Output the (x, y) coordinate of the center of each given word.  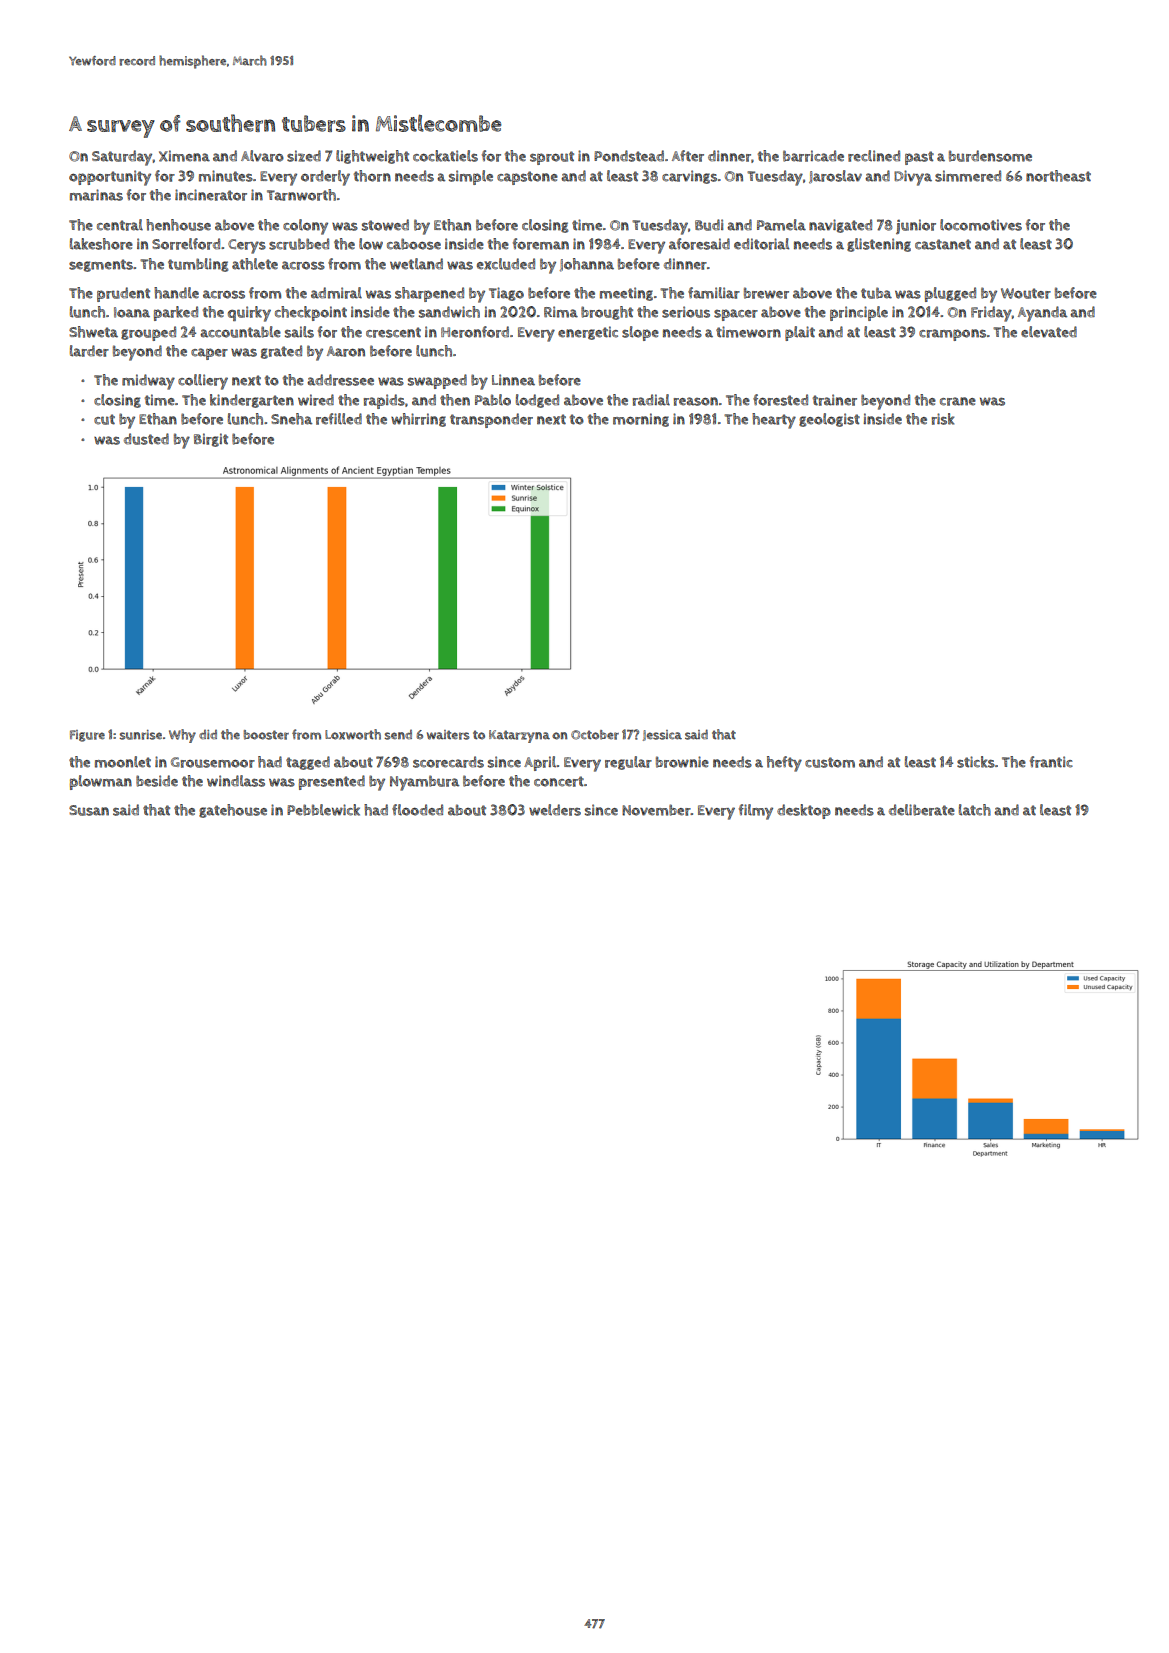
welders (555, 810)
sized (304, 156)
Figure (87, 736)
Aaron (346, 351)
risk (943, 419)
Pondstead (629, 156)
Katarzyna (519, 736)
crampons (952, 335)
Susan (89, 810)
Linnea (513, 380)
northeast (1058, 176)
